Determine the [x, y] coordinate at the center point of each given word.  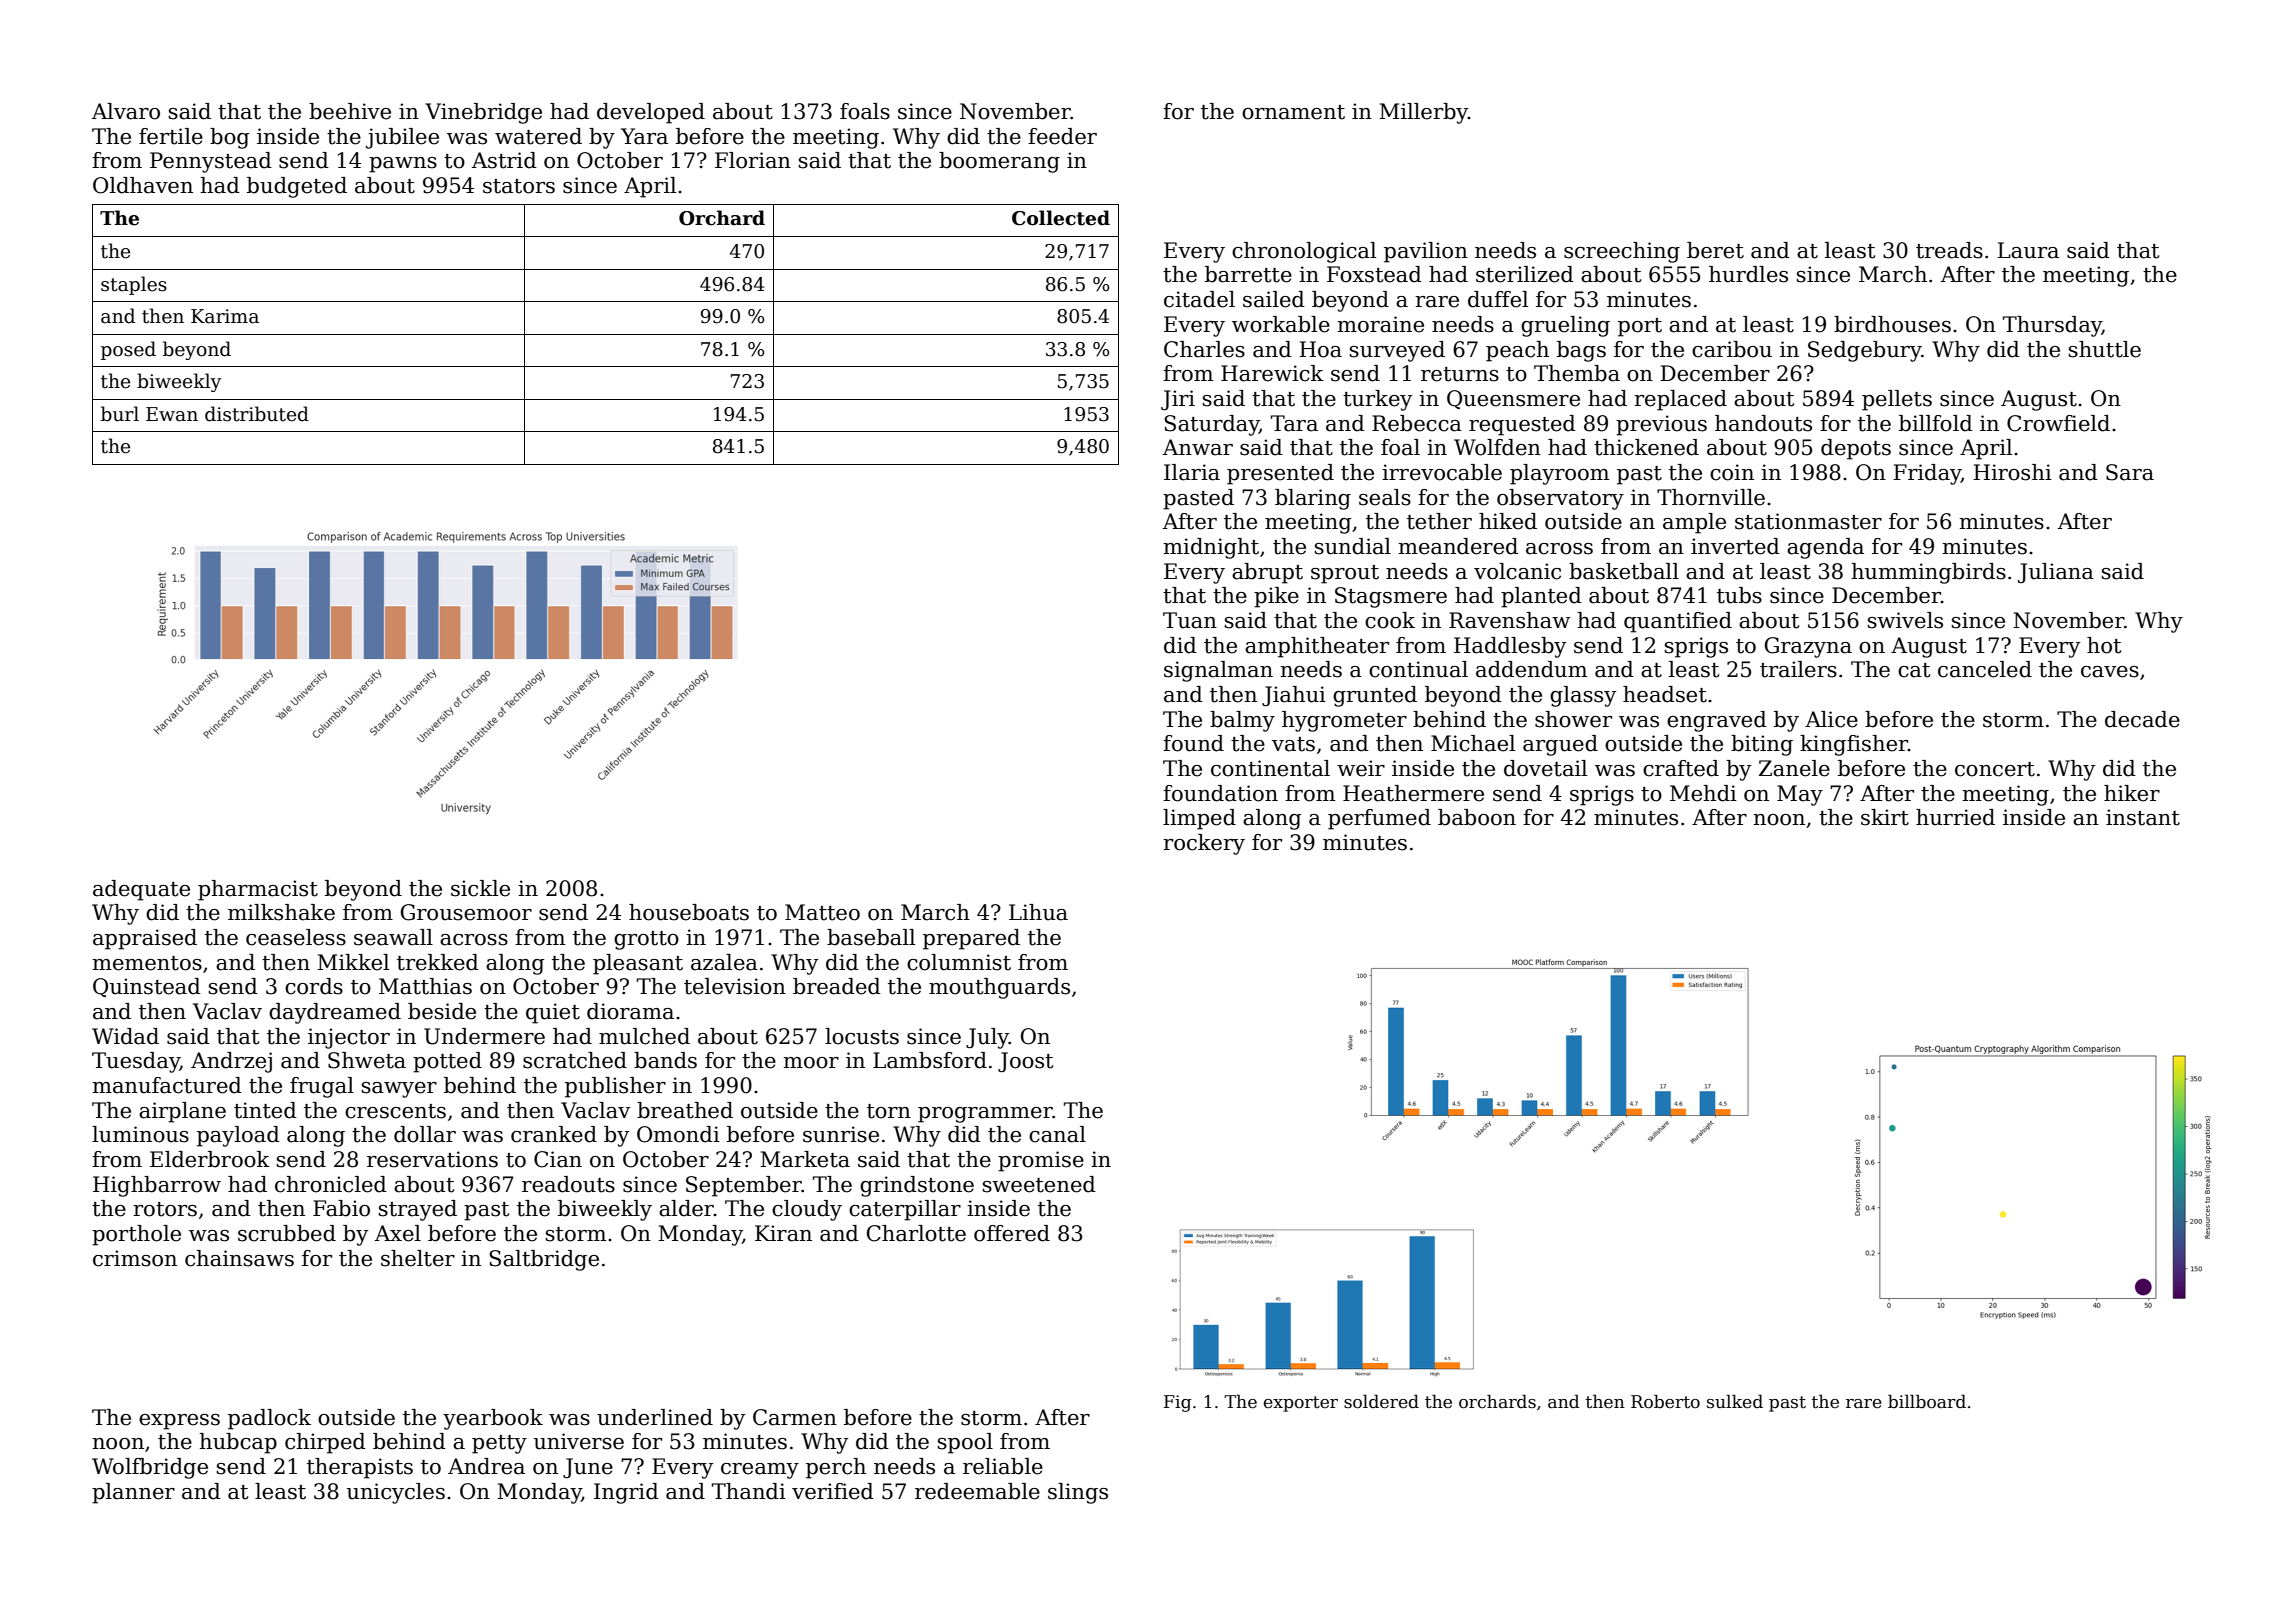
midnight [1211, 548]
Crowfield [2058, 423]
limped [1199, 819]
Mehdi [1703, 793]
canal [1057, 1134]
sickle [480, 888]
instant [2143, 817]
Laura [2028, 250]
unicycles [396, 1493]
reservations [432, 1159]
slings [1078, 1493]
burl [120, 414]
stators [519, 186]
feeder [1062, 136]
